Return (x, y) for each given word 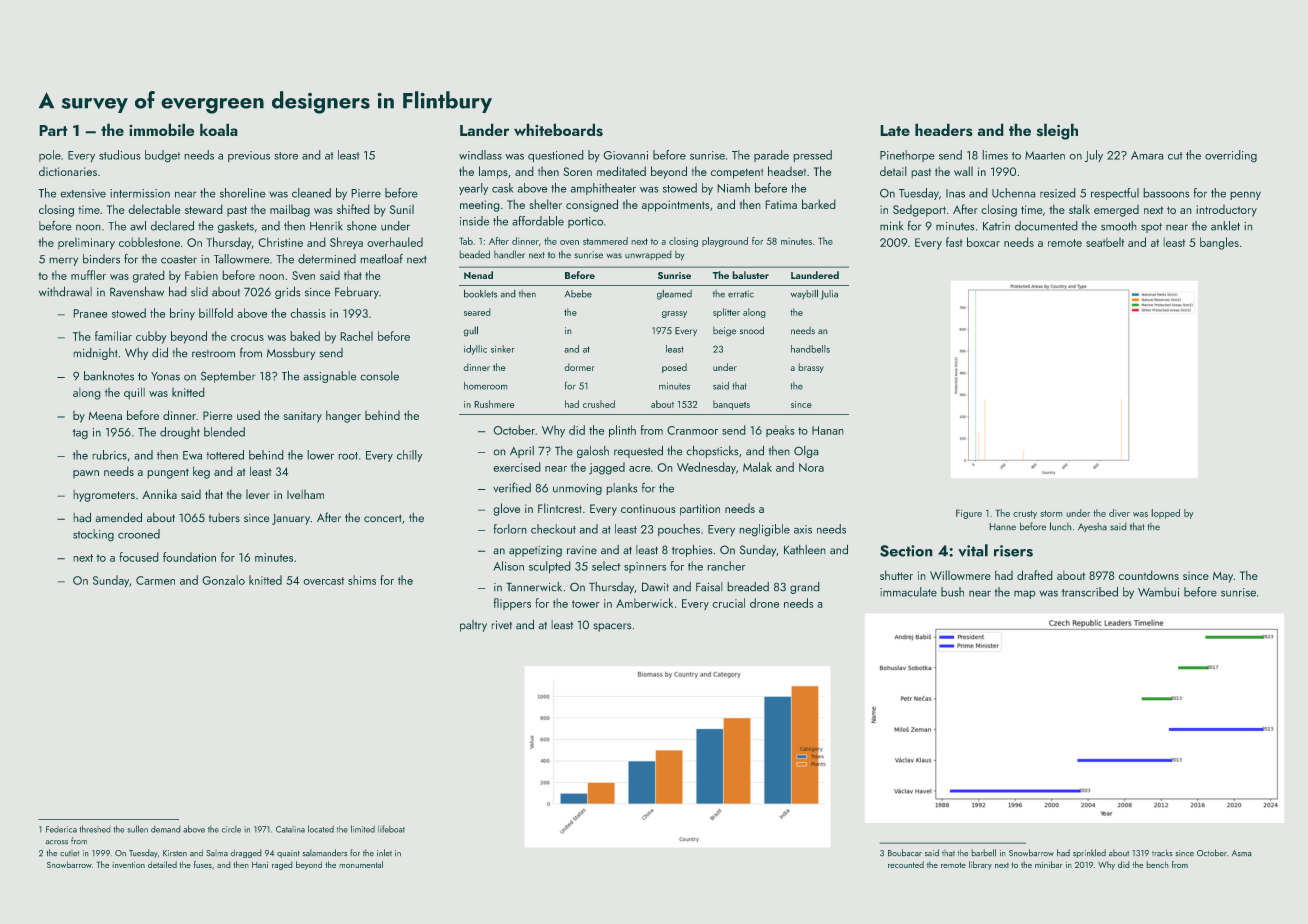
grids (288, 292)
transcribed (1090, 592)
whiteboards (558, 129)
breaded (748, 587)
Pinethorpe (907, 156)
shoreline (242, 193)
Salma (217, 853)
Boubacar (905, 853)
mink (891, 226)
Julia (829, 295)
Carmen (155, 580)
